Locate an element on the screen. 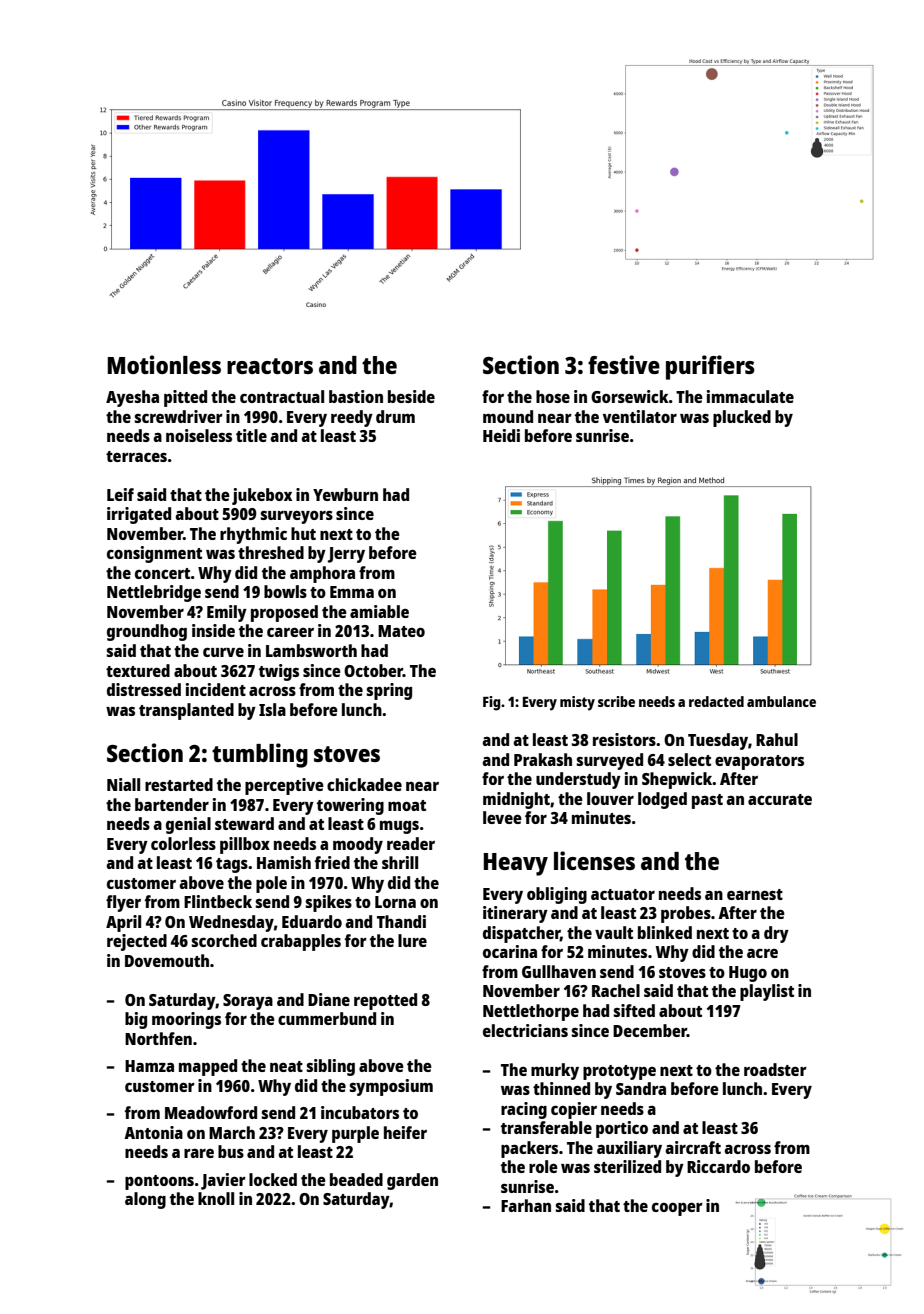 The height and width of the screenshot is (1314, 924). festive is located at coordinates (624, 364).
